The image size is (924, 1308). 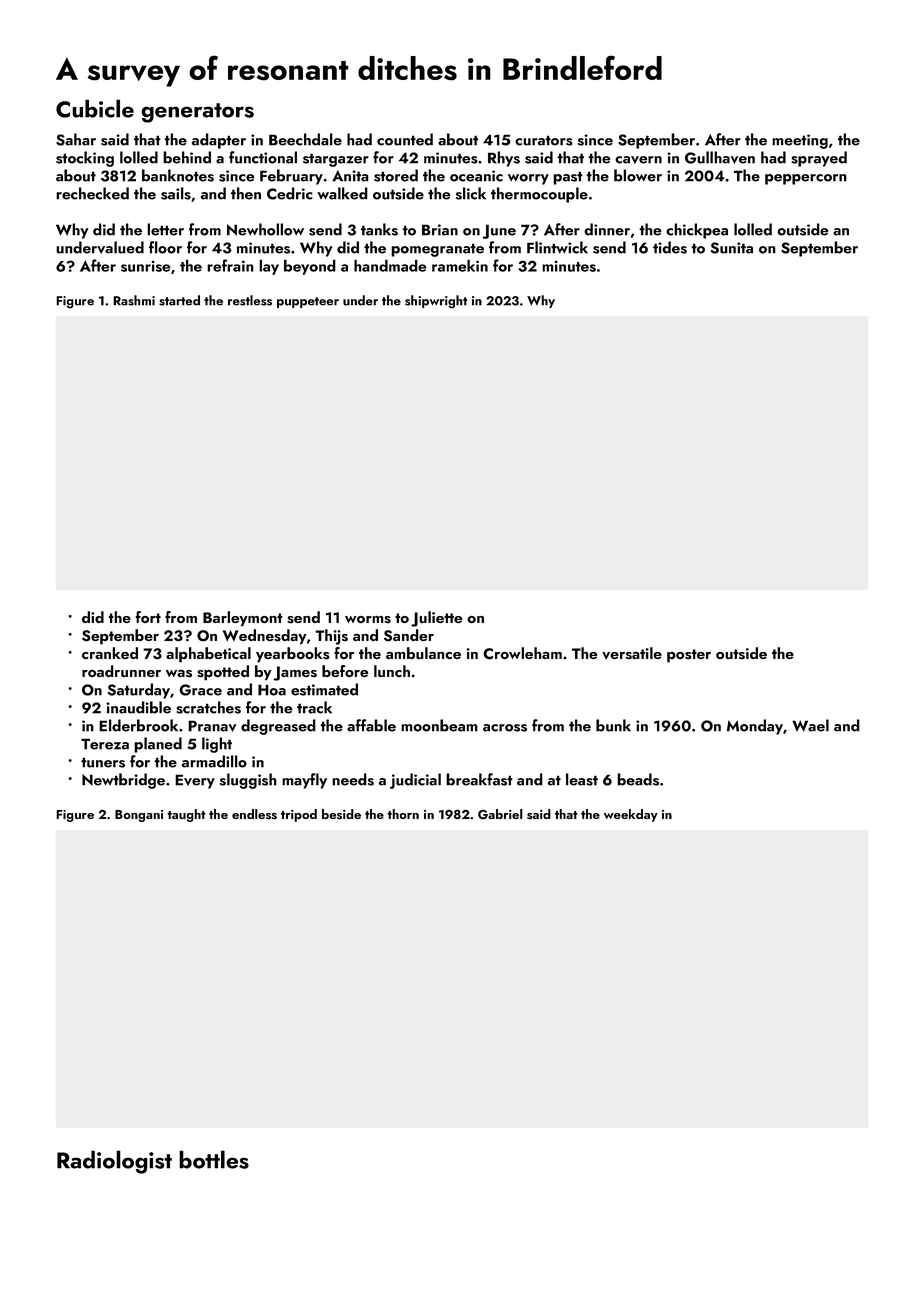 I want to click on Rashmi, so click(x=134, y=300).
